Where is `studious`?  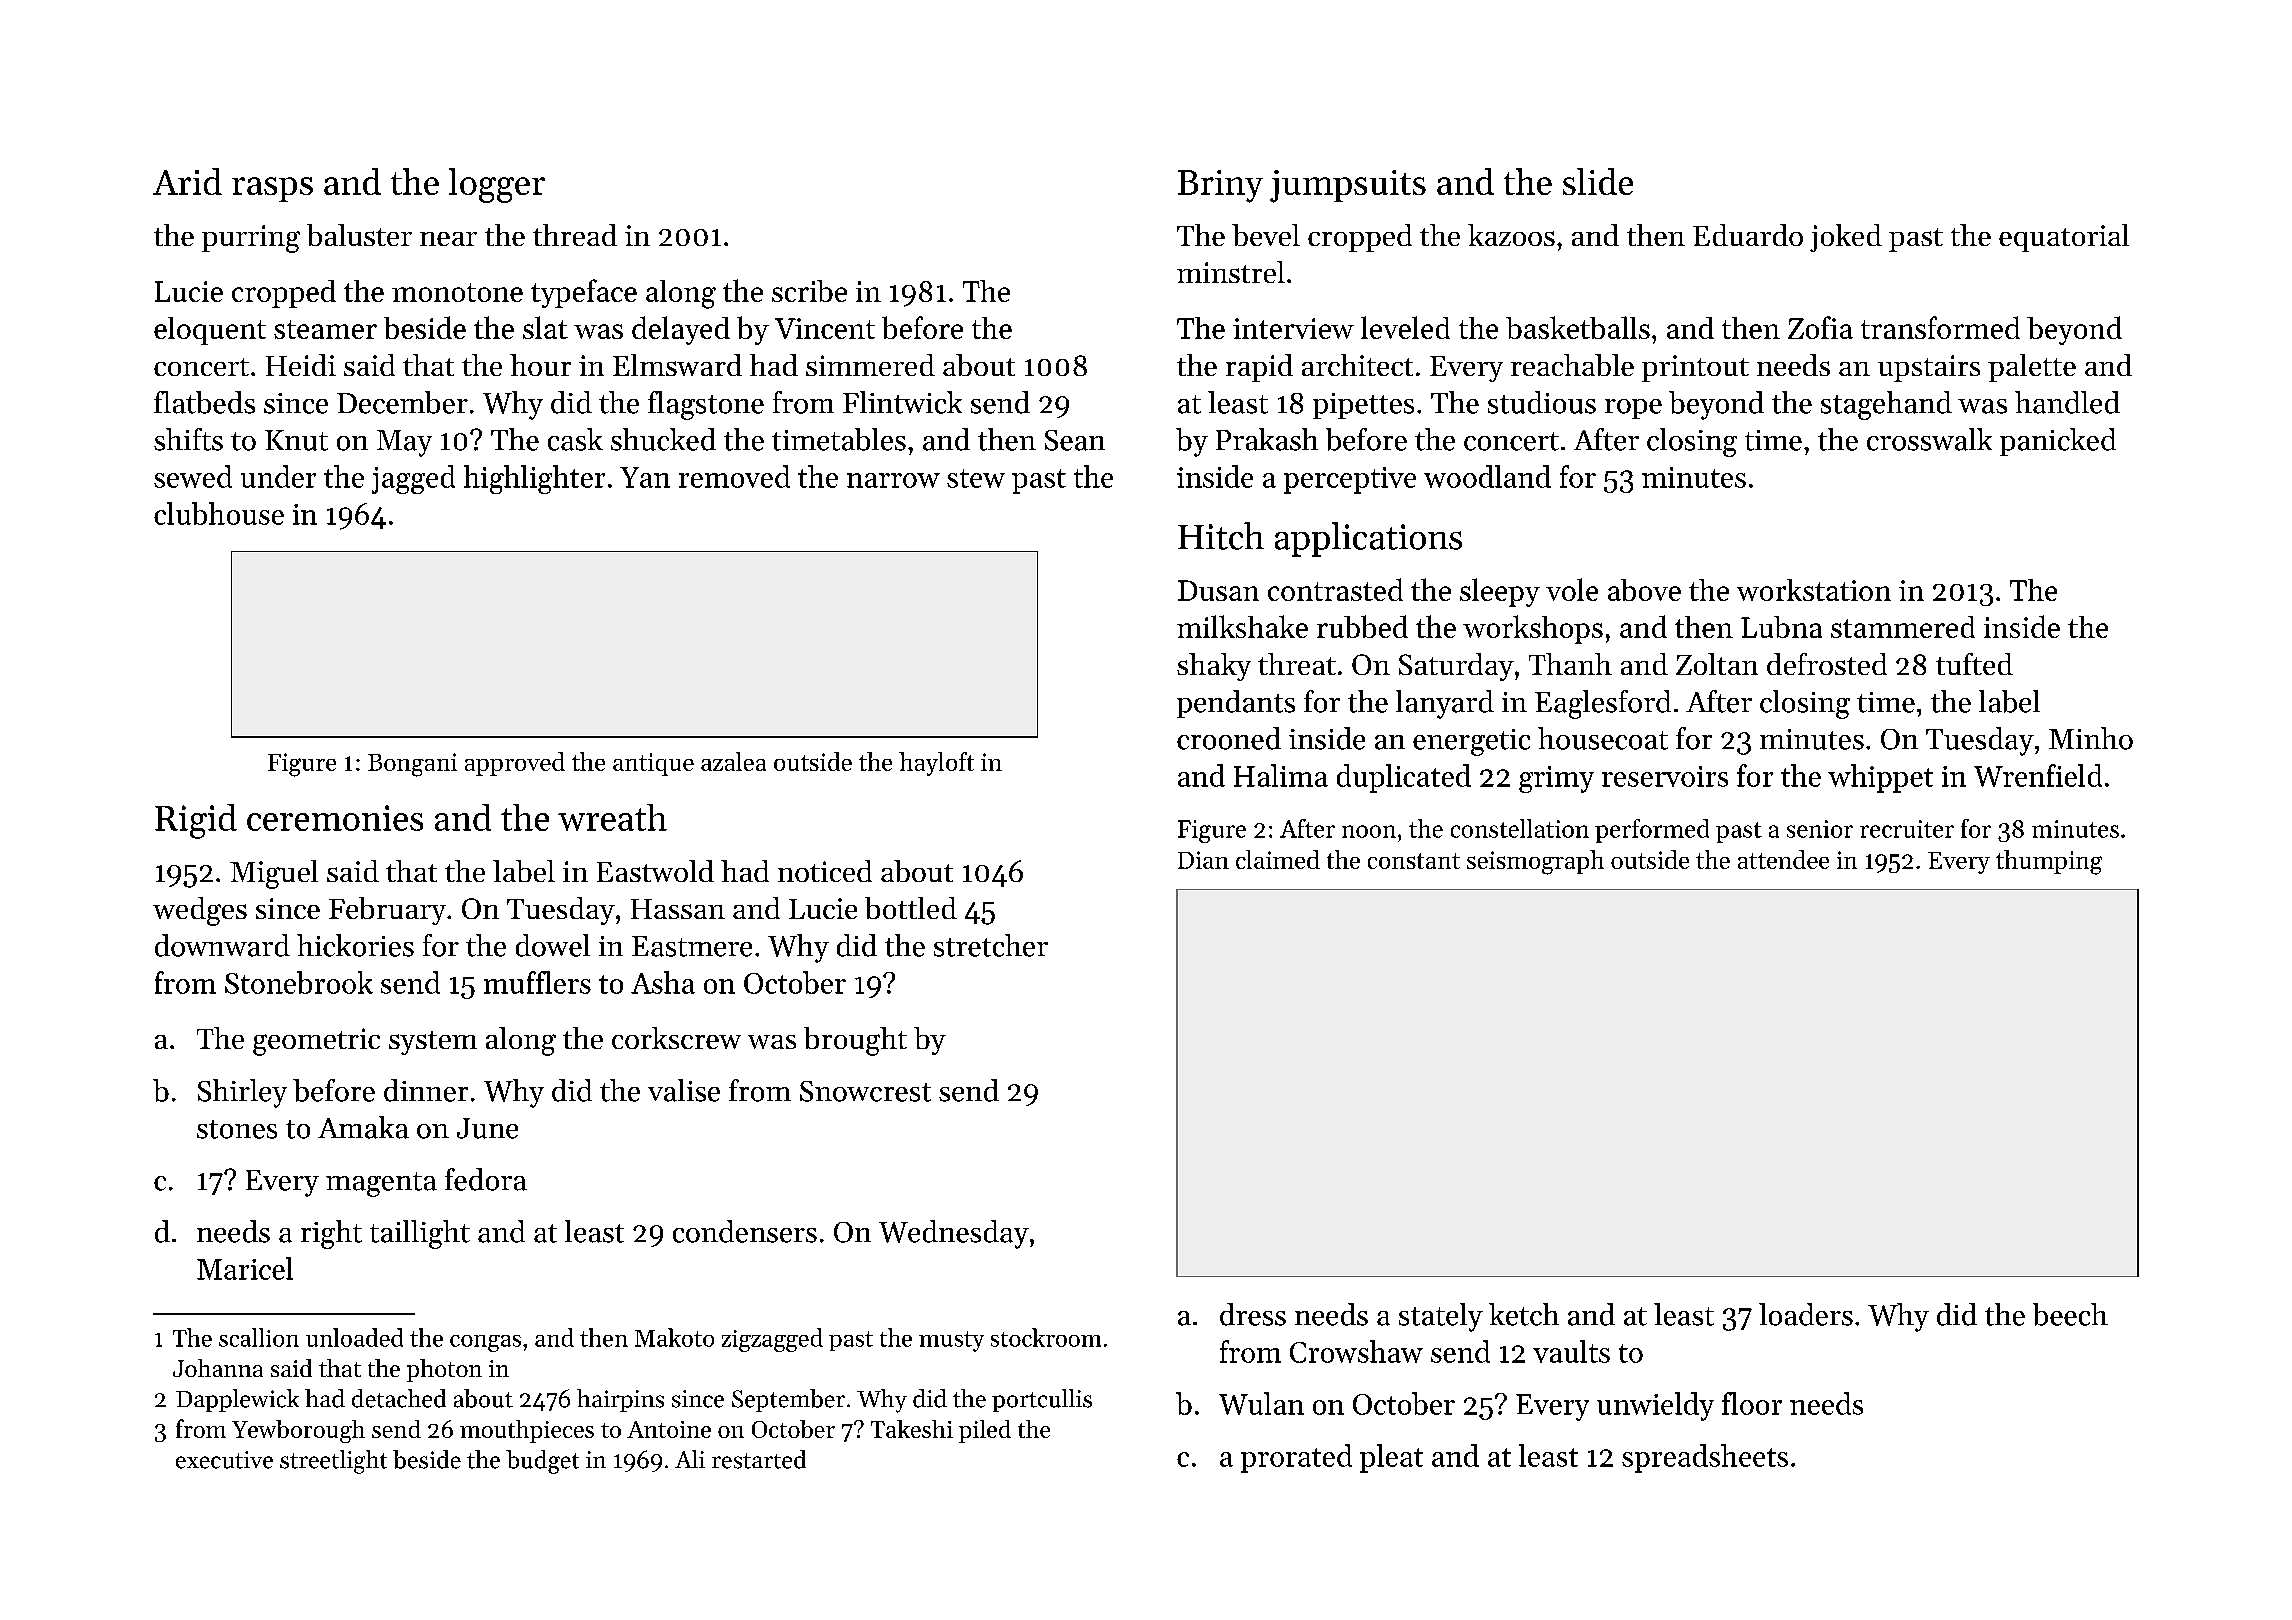 studious is located at coordinates (1542, 402).
